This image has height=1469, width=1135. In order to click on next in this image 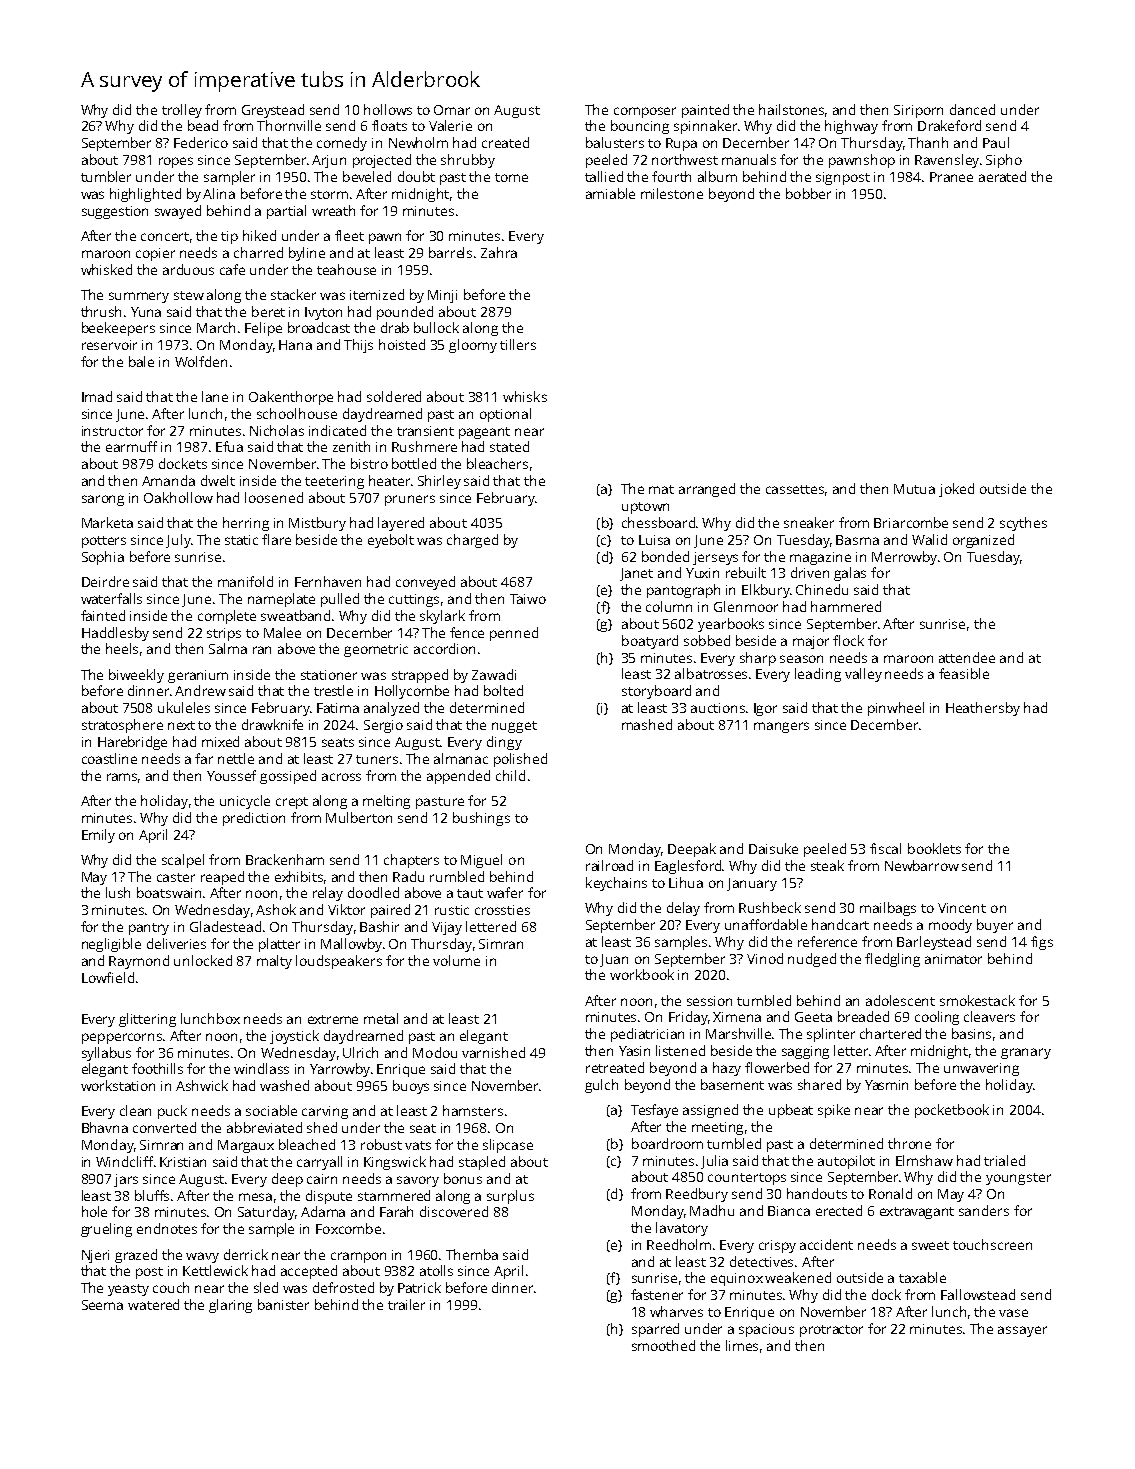, I will do `click(181, 725)`.
